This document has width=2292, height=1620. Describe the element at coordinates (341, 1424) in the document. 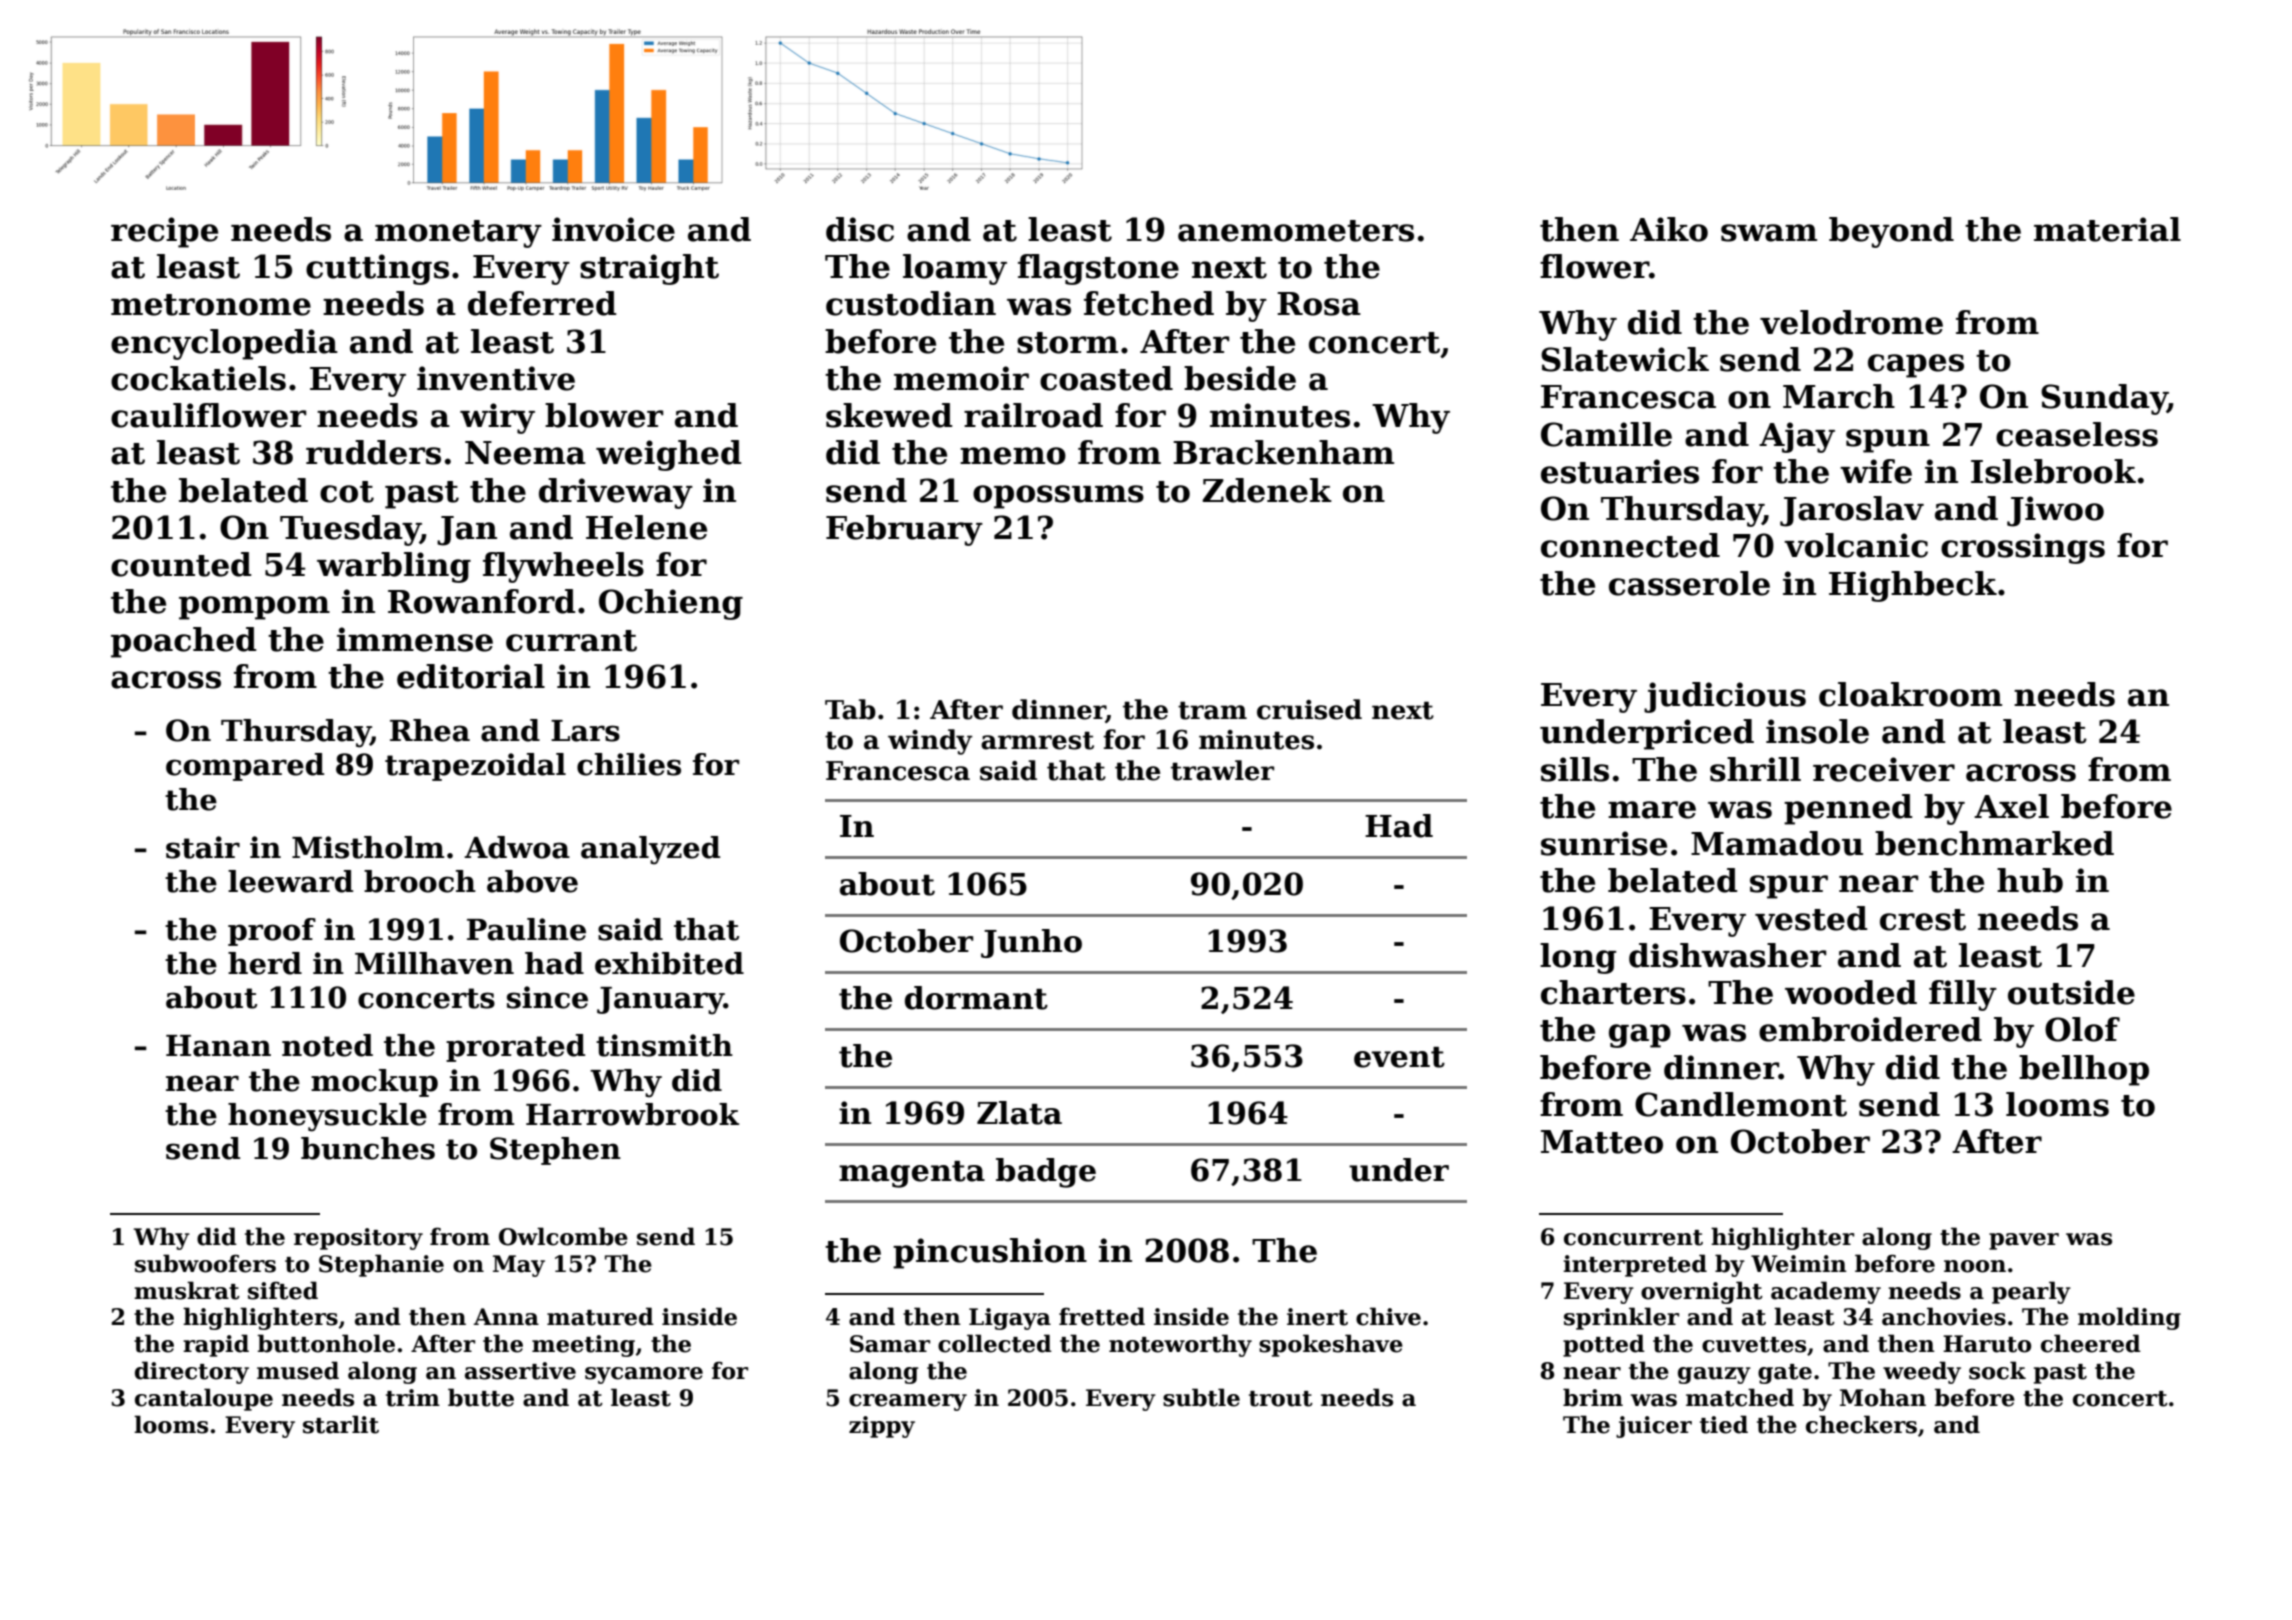

I see `starlit` at that location.
